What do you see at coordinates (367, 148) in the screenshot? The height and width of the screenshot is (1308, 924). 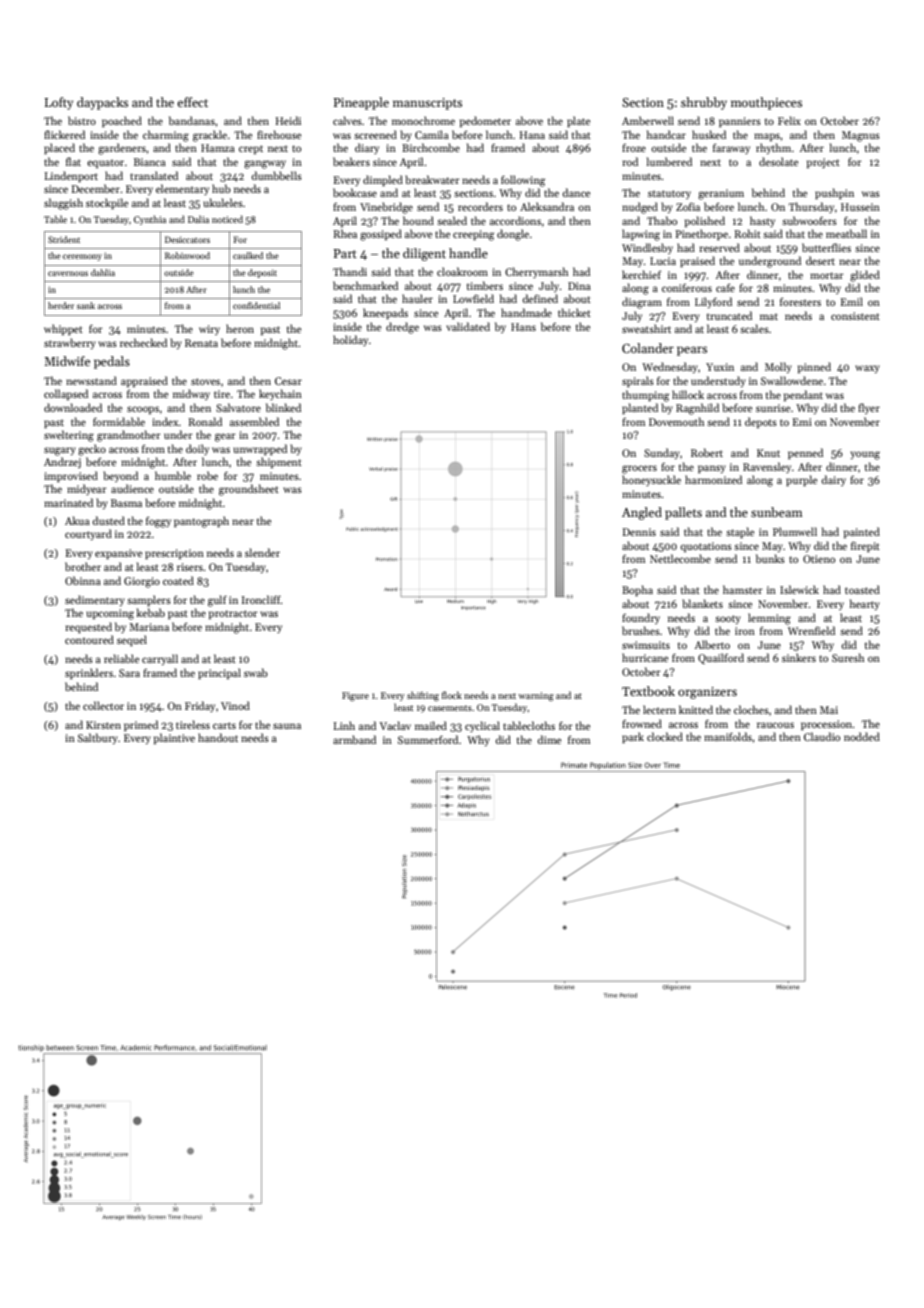 I see `diary` at bounding box center [367, 148].
